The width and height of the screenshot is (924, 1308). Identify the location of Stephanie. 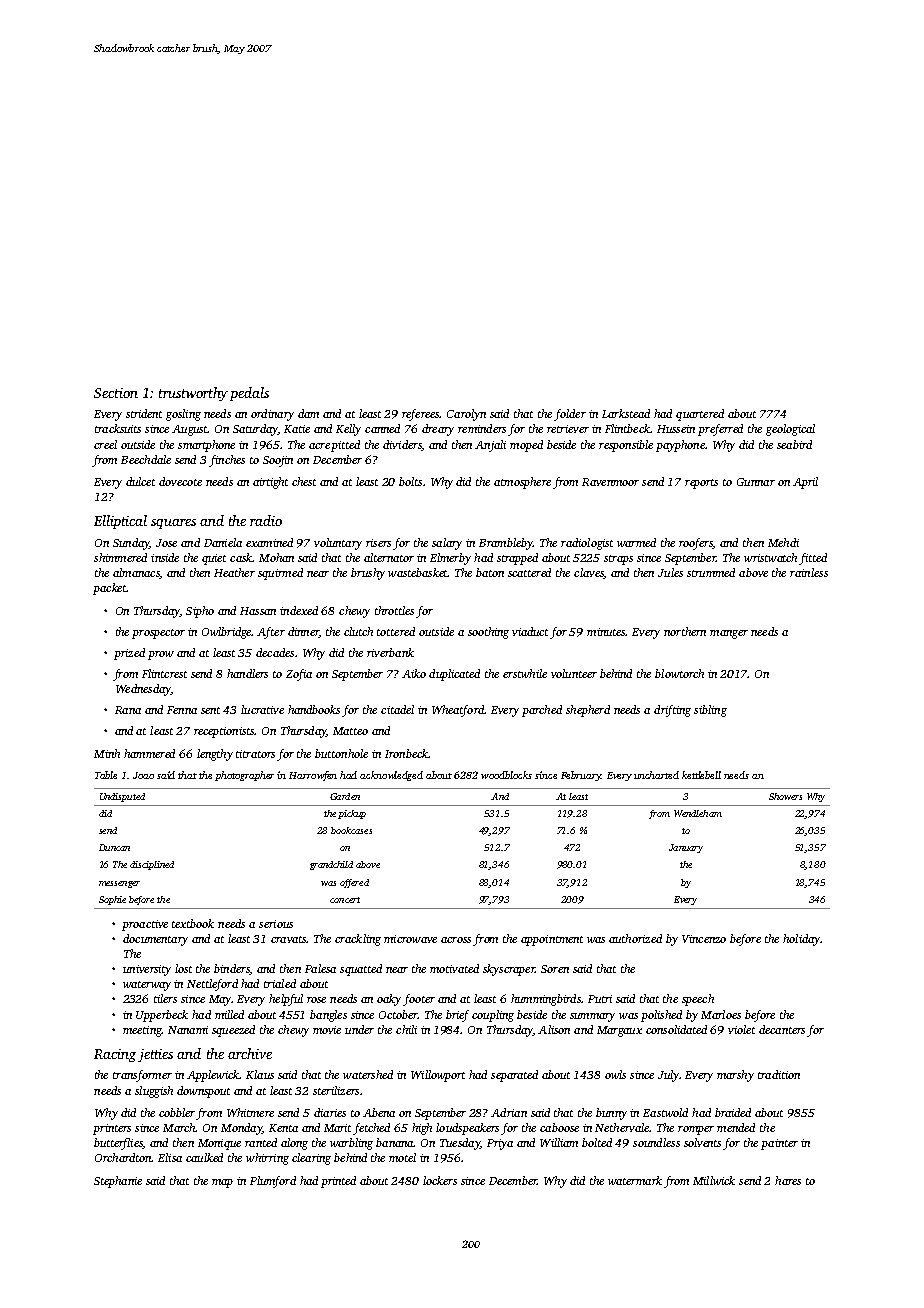
(118, 1182).
